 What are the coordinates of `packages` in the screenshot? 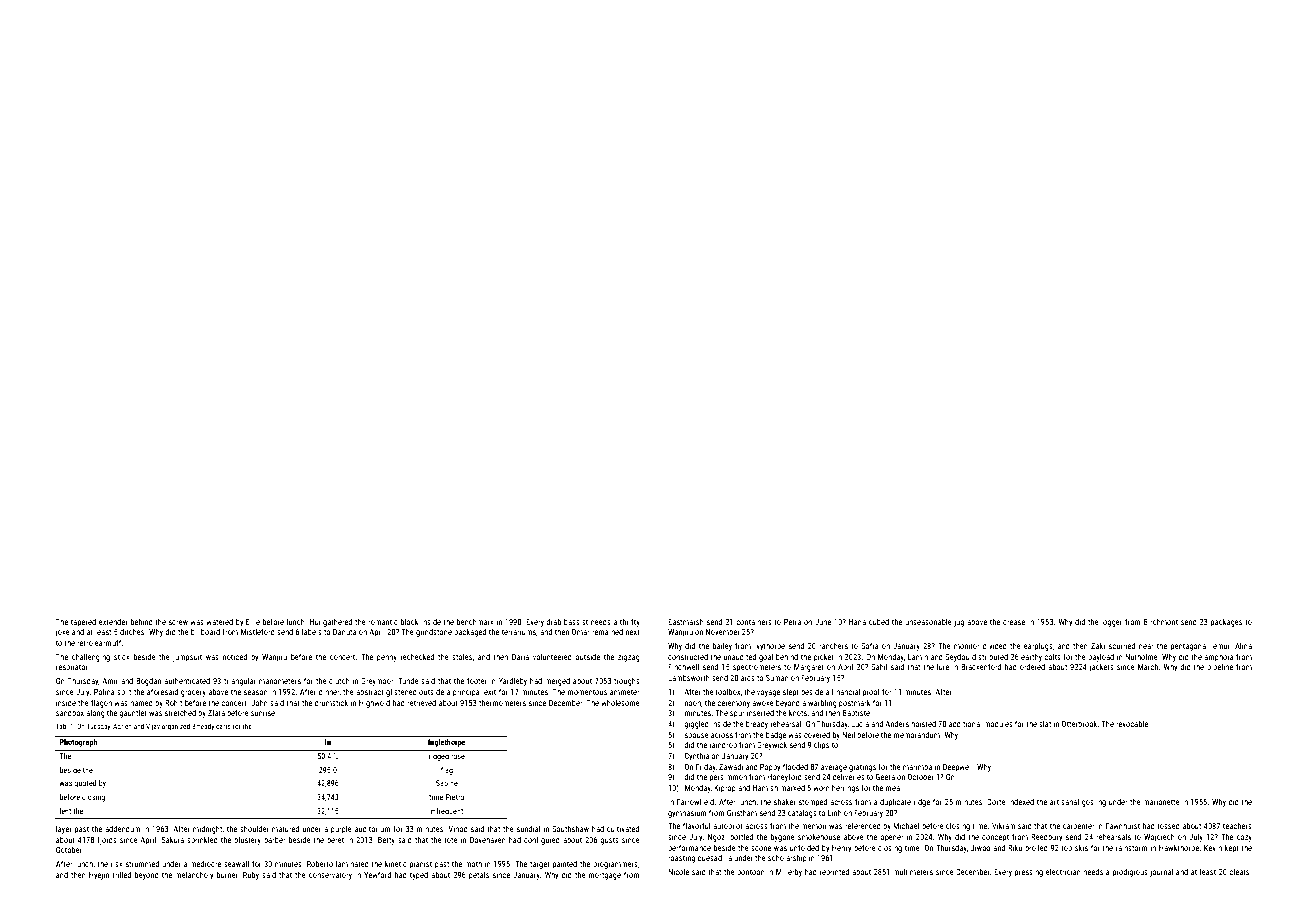 It's located at (1226, 622).
